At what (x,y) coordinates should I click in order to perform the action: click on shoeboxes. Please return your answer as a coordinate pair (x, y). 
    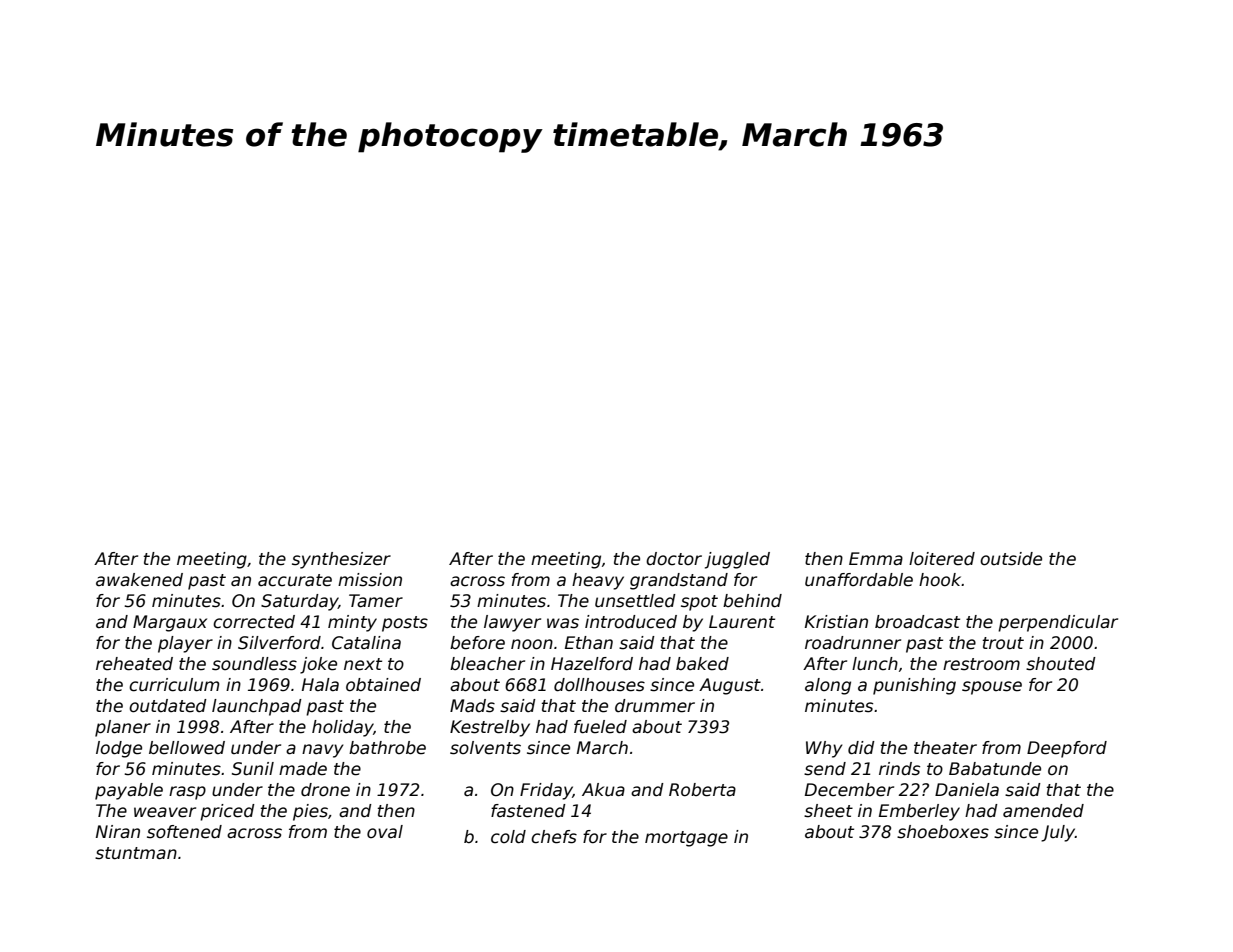
    Looking at the image, I should click on (943, 832).
